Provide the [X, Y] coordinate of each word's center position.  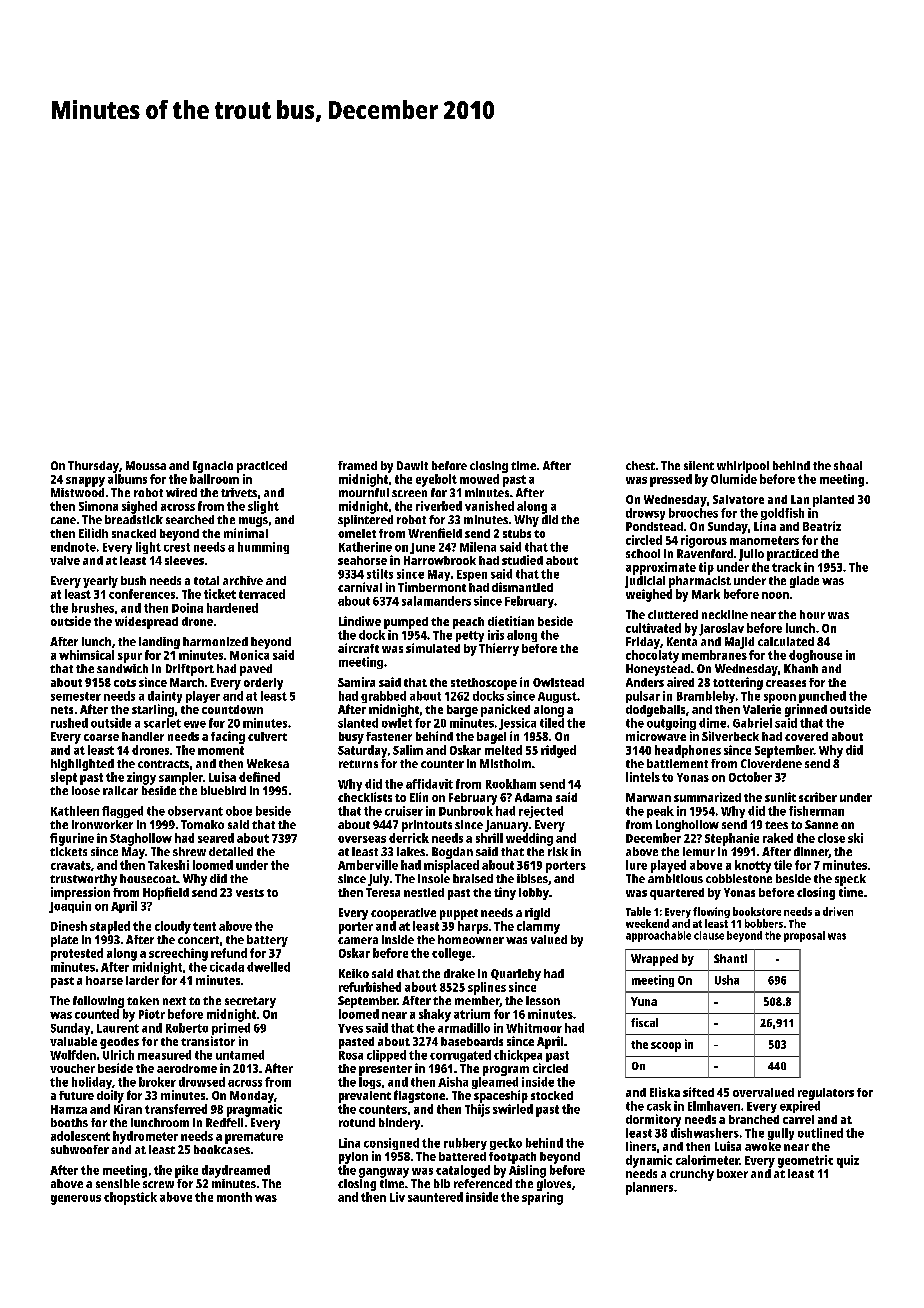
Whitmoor [534, 1028]
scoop [666, 1047]
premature [254, 1138]
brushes [93, 608]
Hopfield [166, 893]
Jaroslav [721, 629]
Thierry [499, 649]
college [451, 954]
